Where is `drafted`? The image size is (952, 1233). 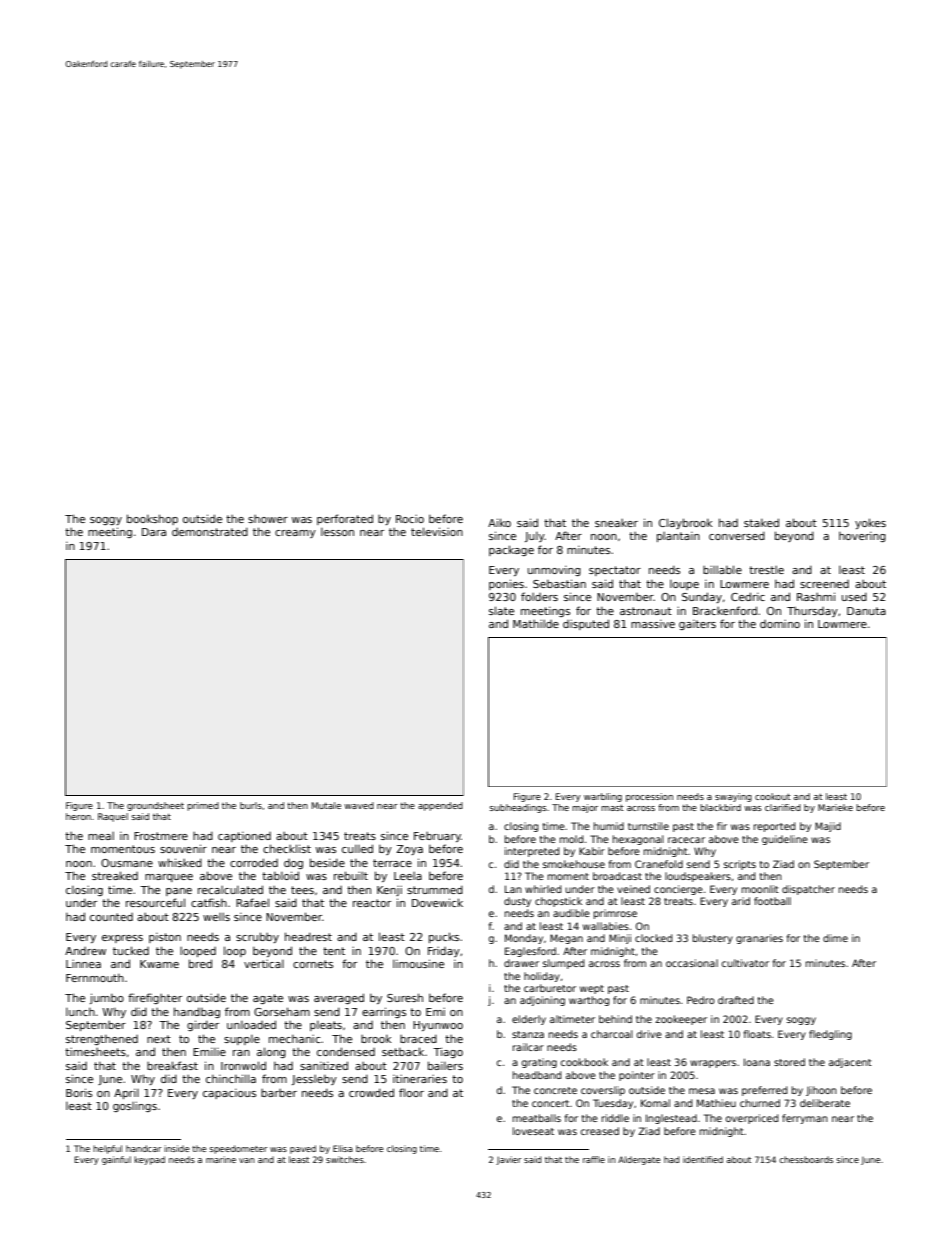
drafted is located at coordinates (736, 1000).
